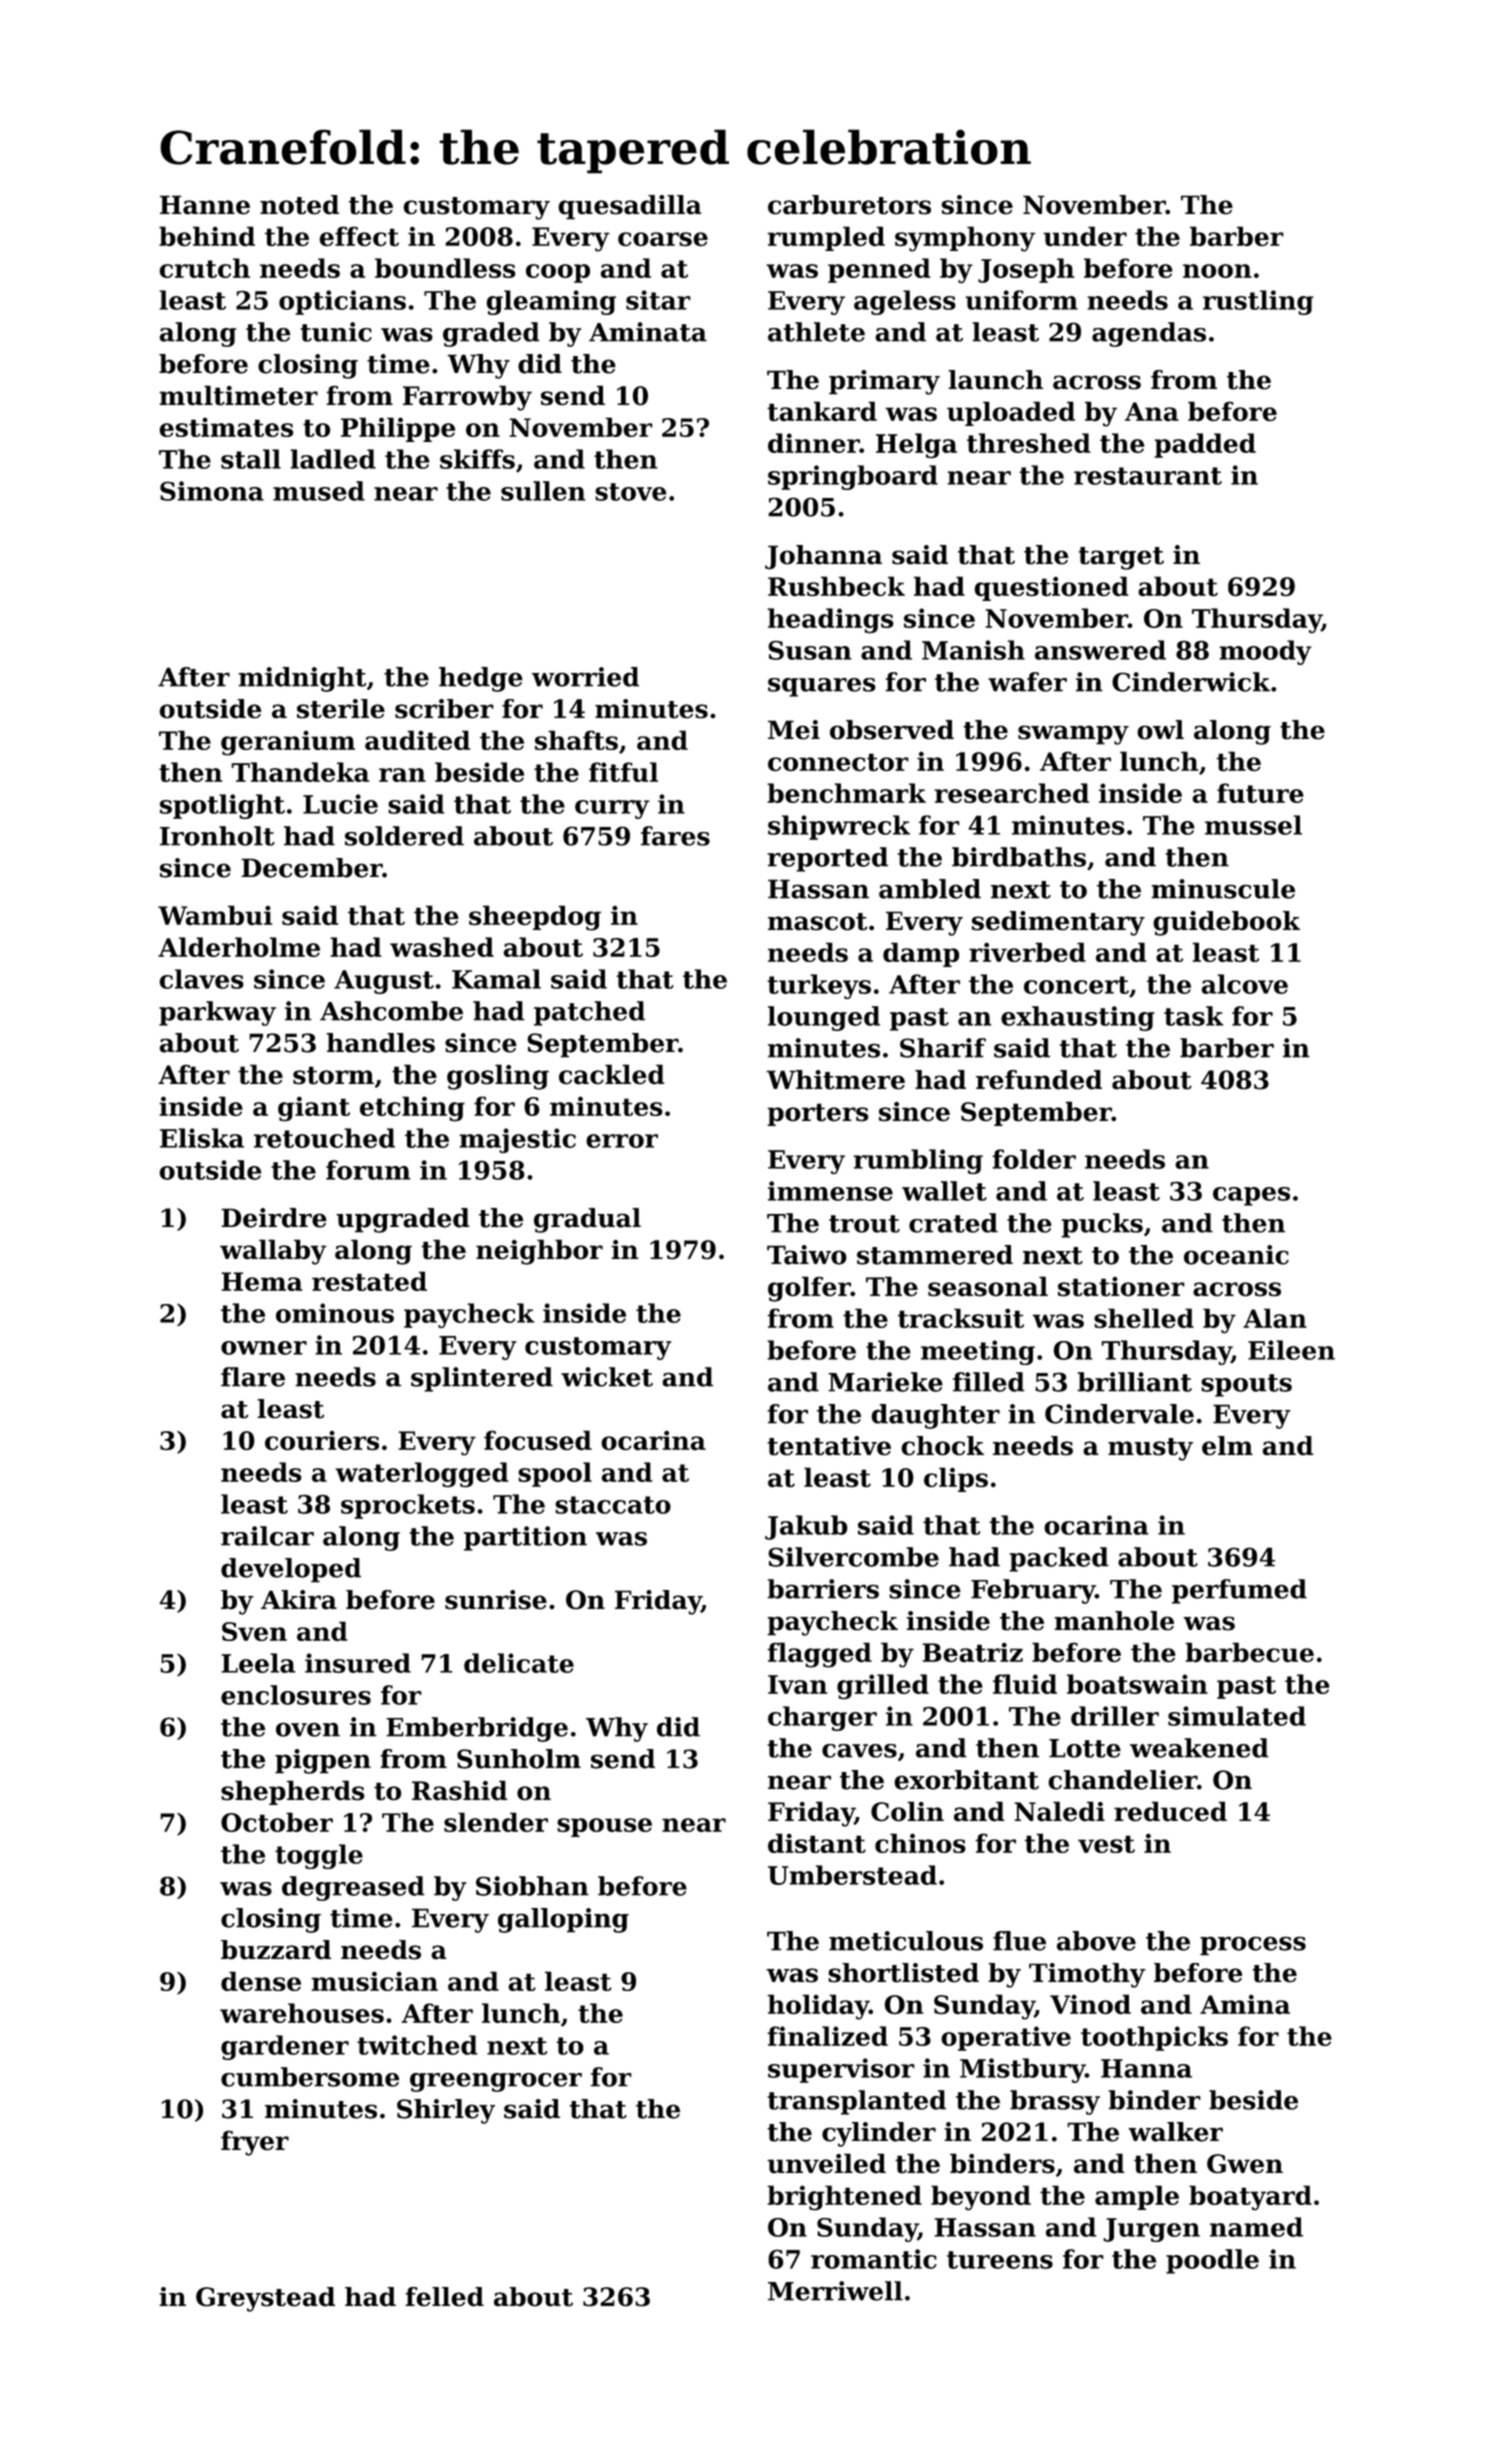  Describe the element at coordinates (828, 859) in the screenshot. I see `reported` at that location.
